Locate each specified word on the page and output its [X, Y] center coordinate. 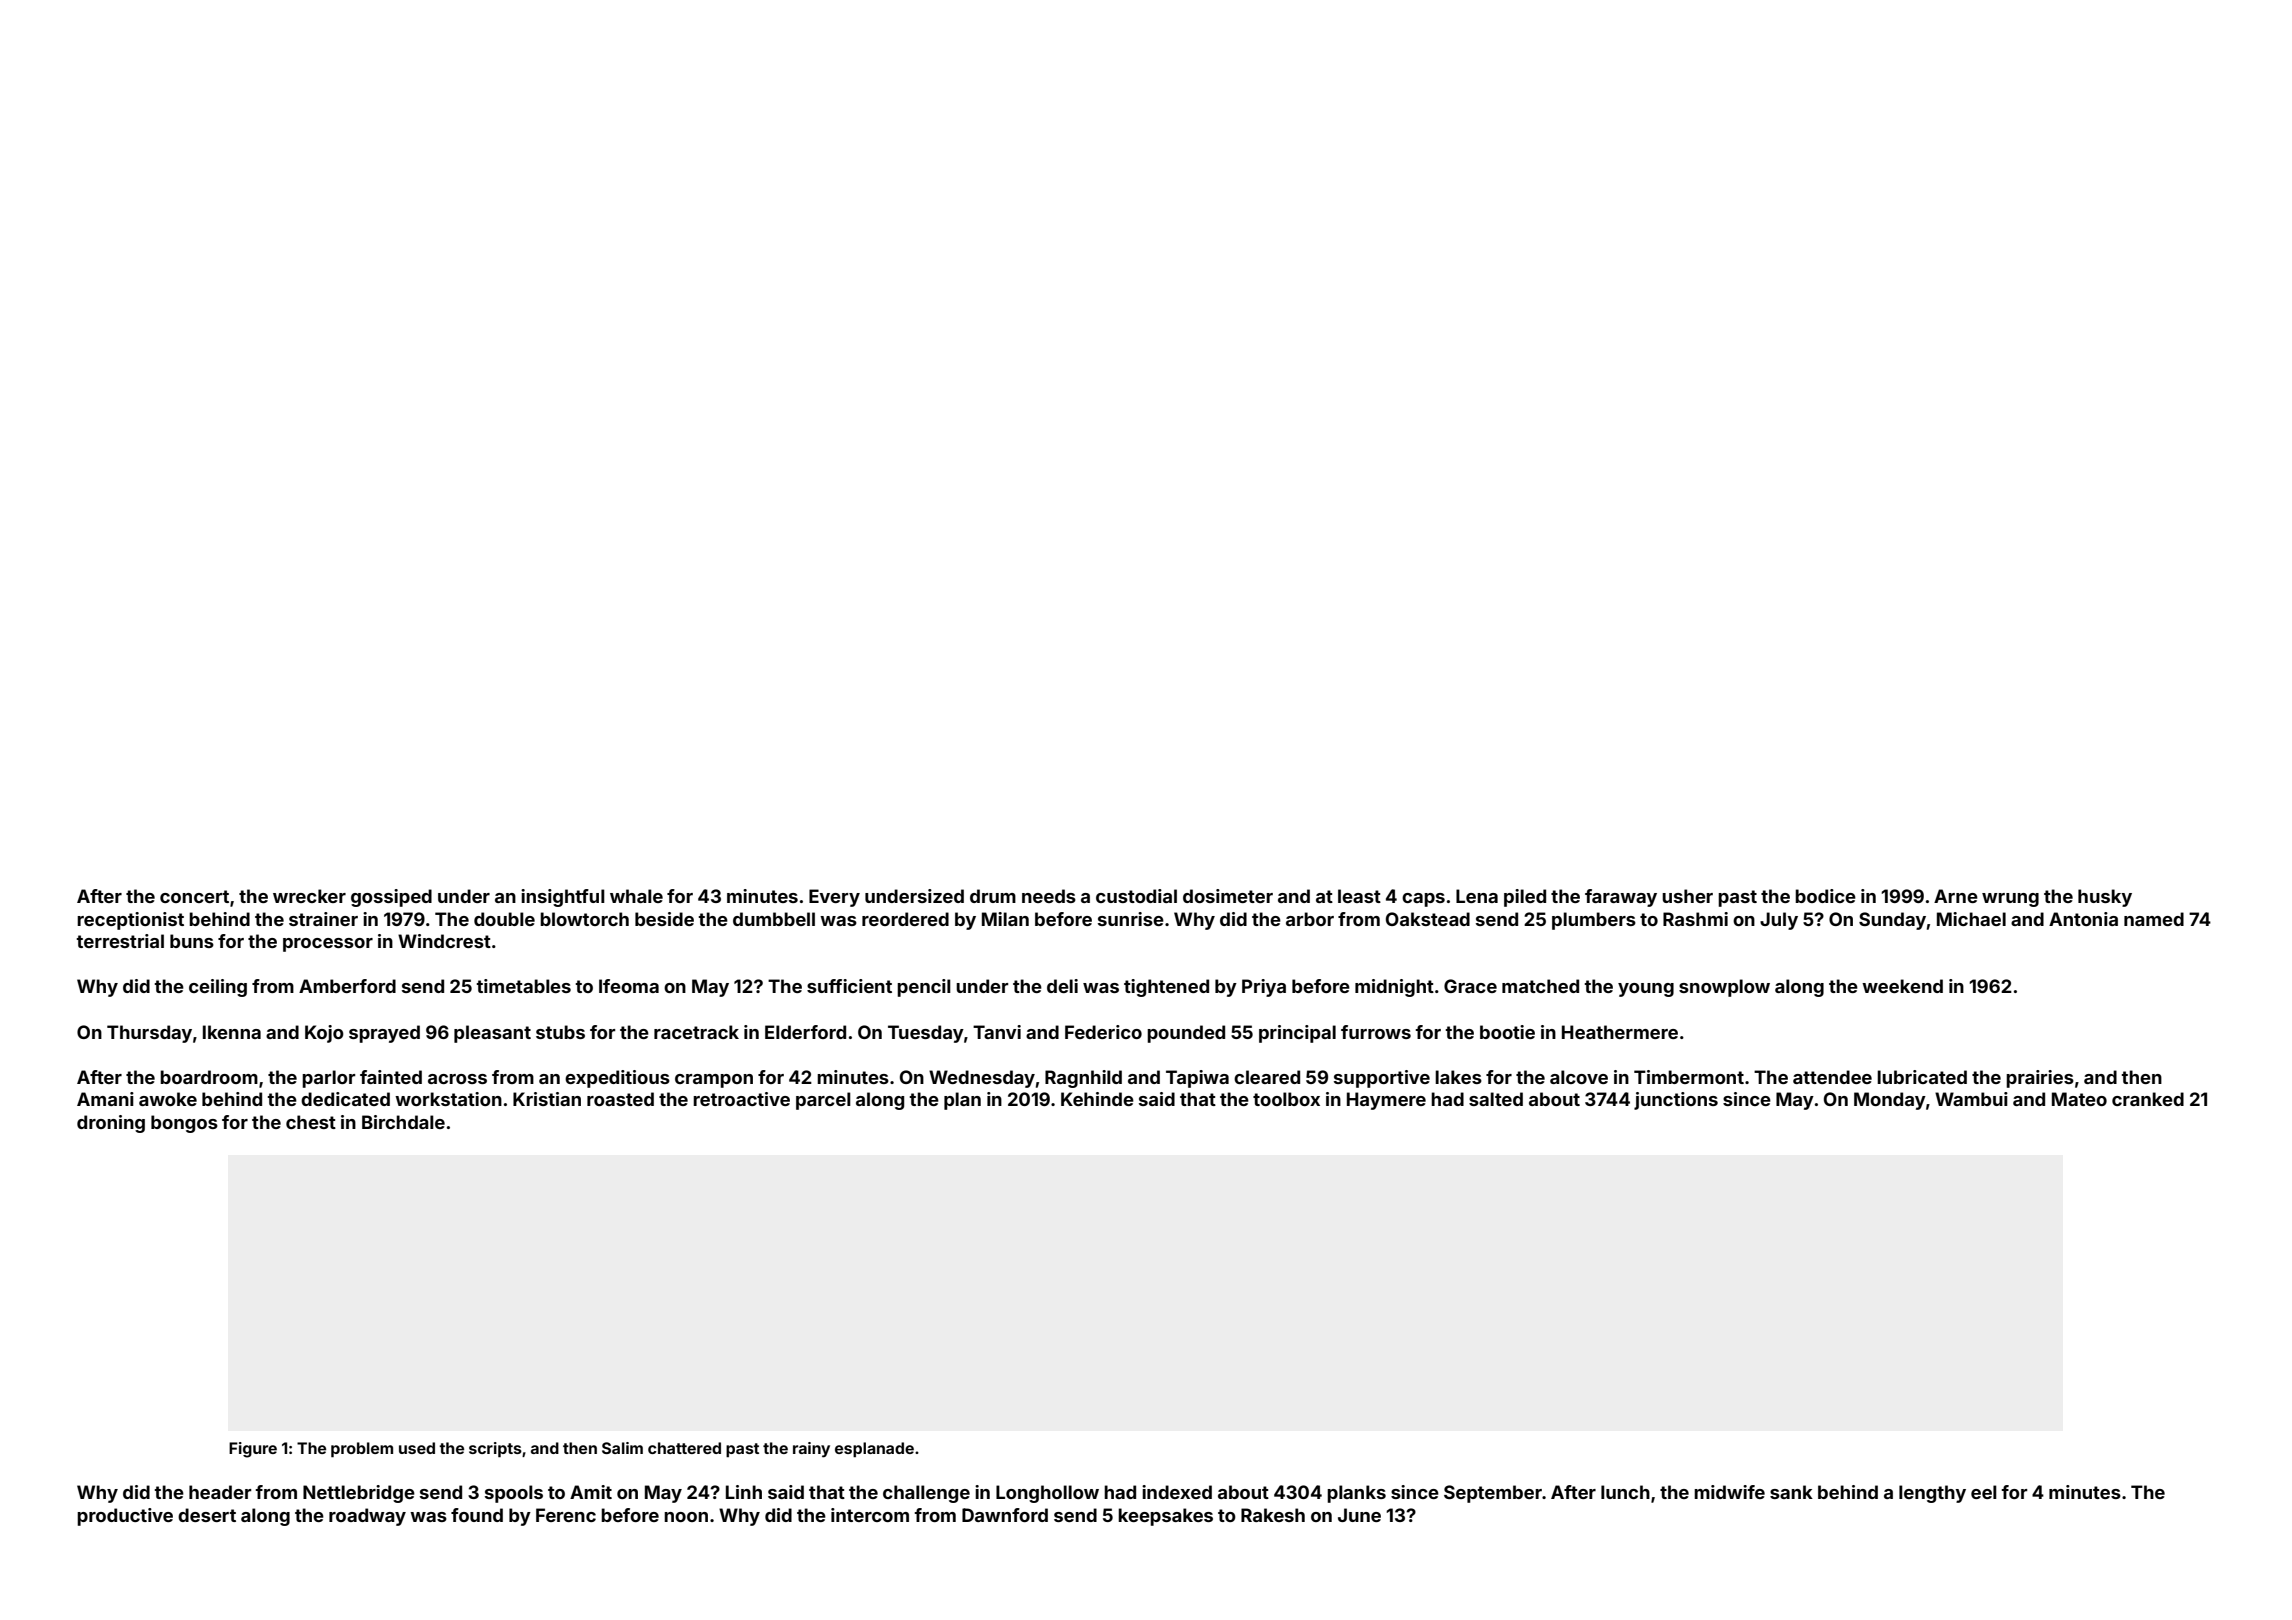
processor [328, 945]
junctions [1676, 1101]
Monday [1890, 1101]
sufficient [849, 986]
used [417, 1448]
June [1359, 1515]
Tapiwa [1197, 1079]
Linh [744, 1492]
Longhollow [1047, 1494]
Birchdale [403, 1122]
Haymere [1386, 1101]
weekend [1902, 986]
